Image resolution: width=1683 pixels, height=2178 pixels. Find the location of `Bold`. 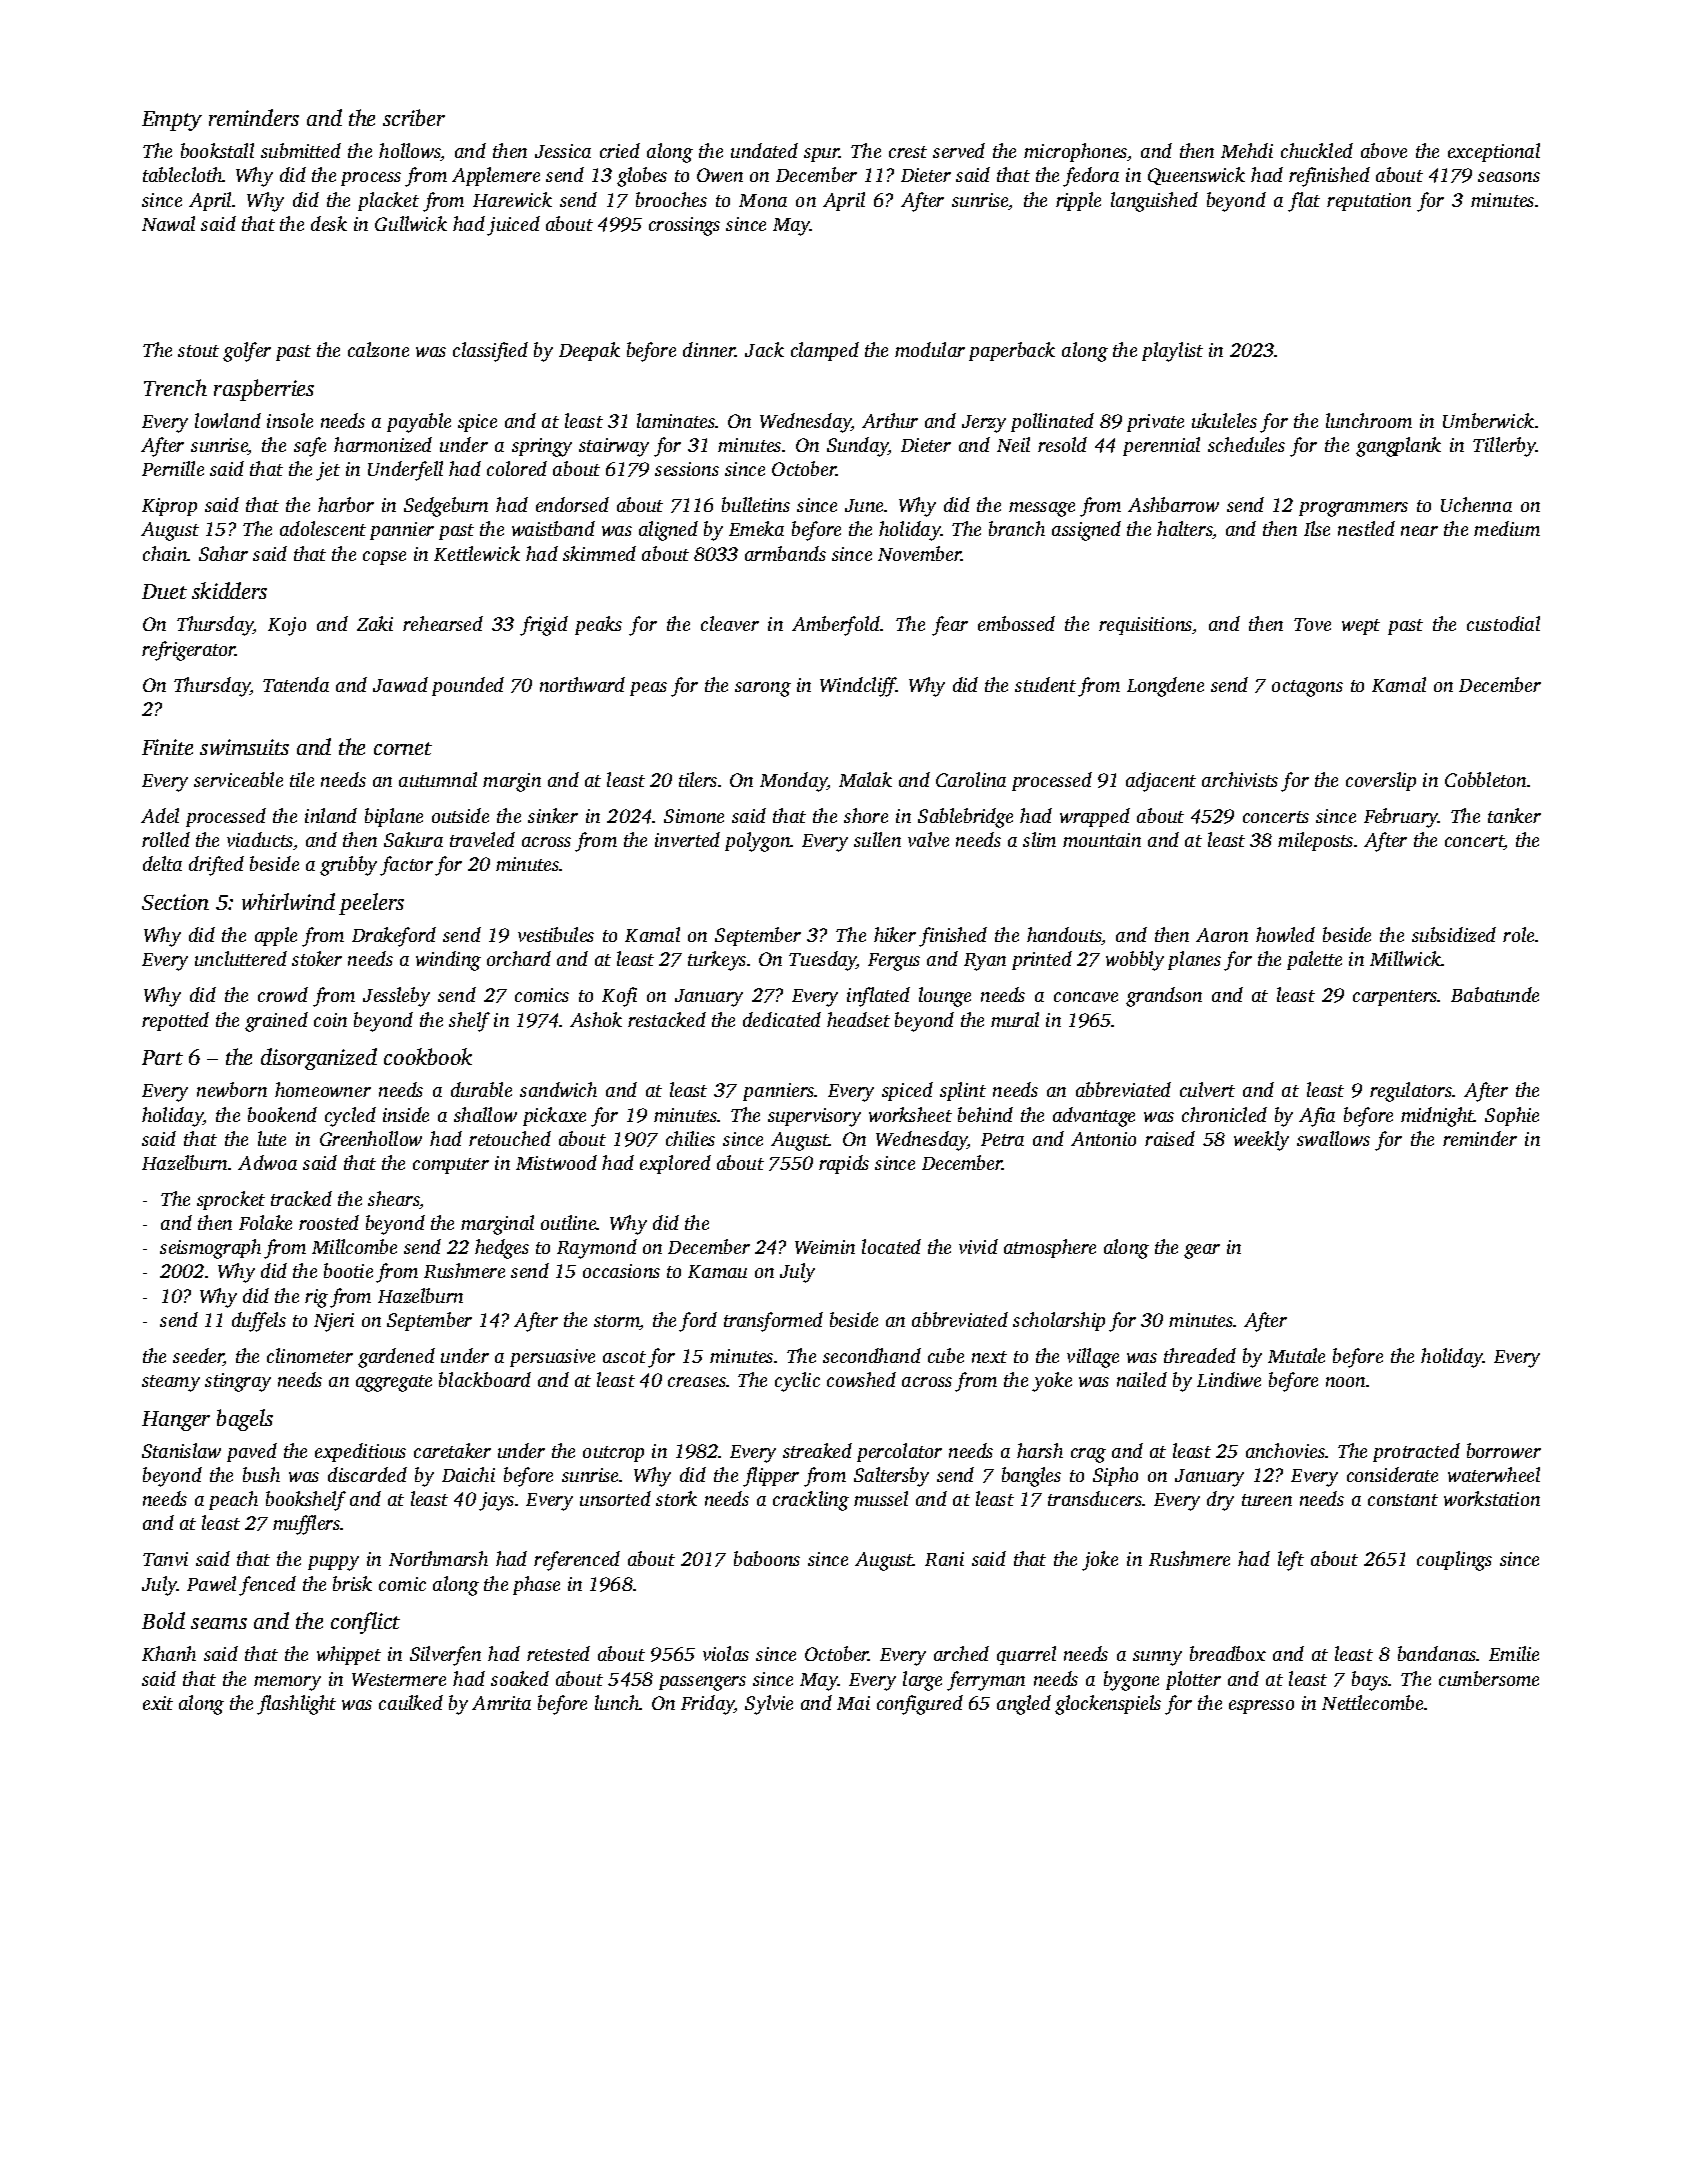

Bold is located at coordinates (163, 1620).
